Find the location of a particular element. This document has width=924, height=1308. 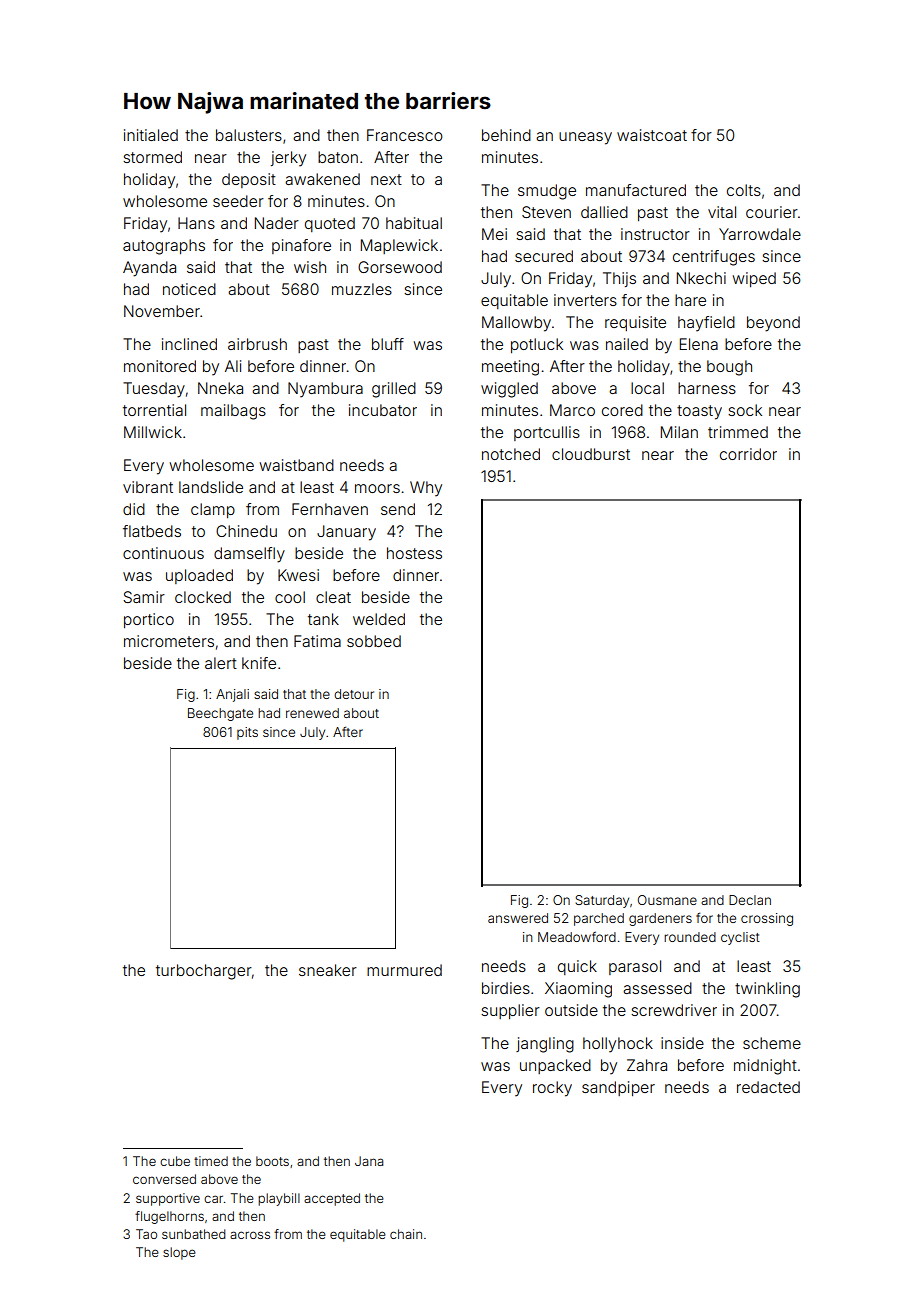

Francesco is located at coordinates (405, 135).
